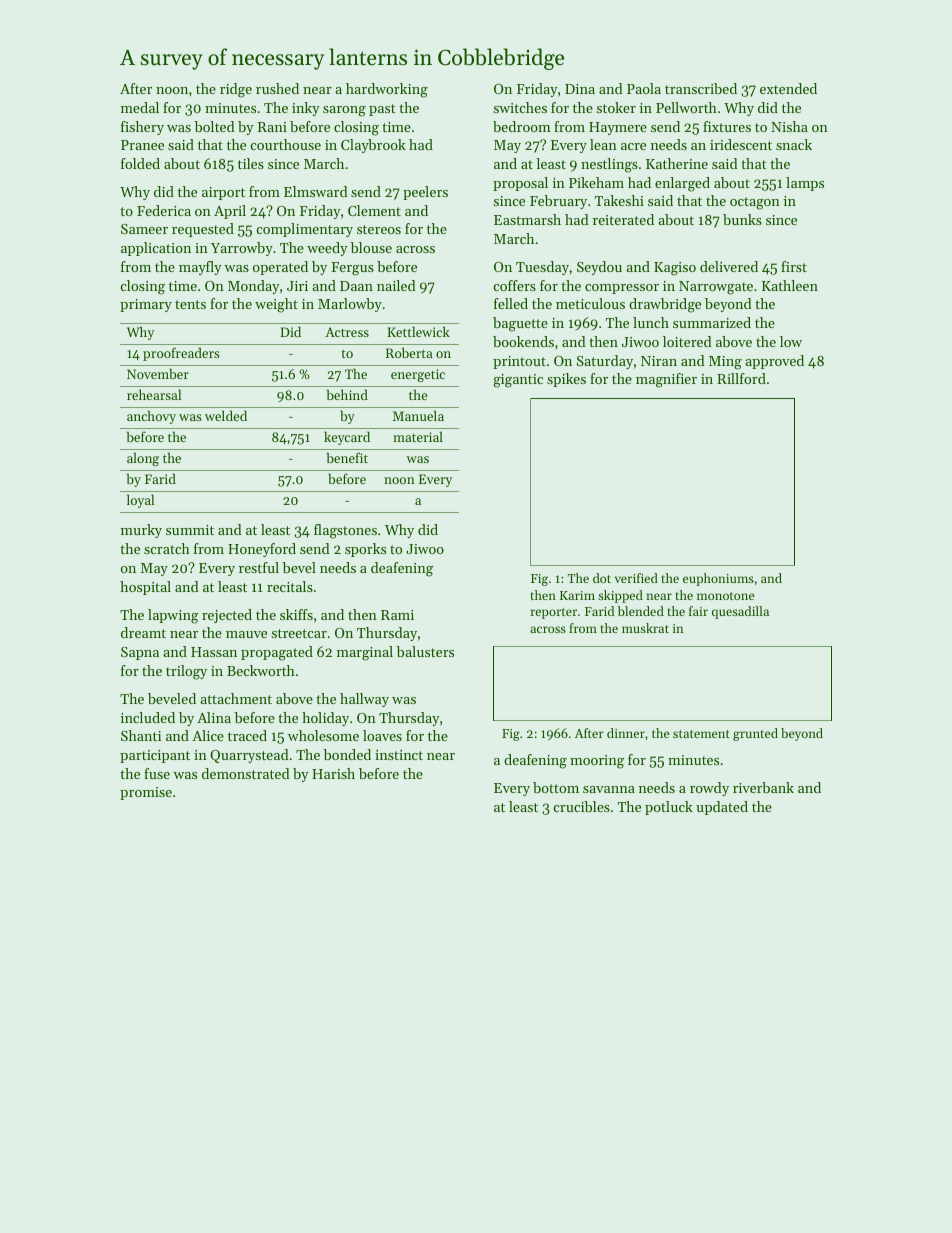  Describe the element at coordinates (290, 586) in the page. I see `recitals` at that location.
